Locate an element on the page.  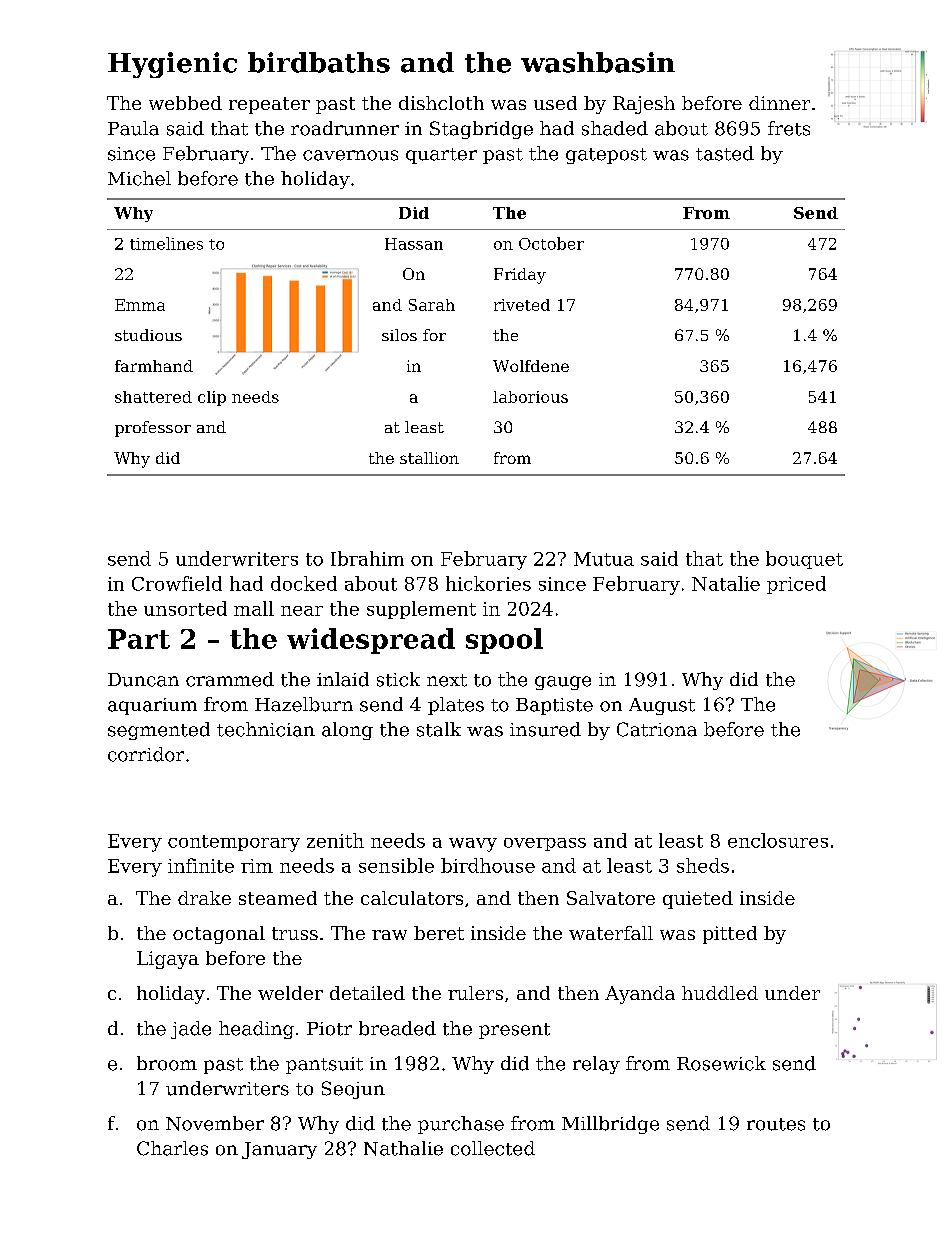
Michel is located at coordinates (139, 178).
